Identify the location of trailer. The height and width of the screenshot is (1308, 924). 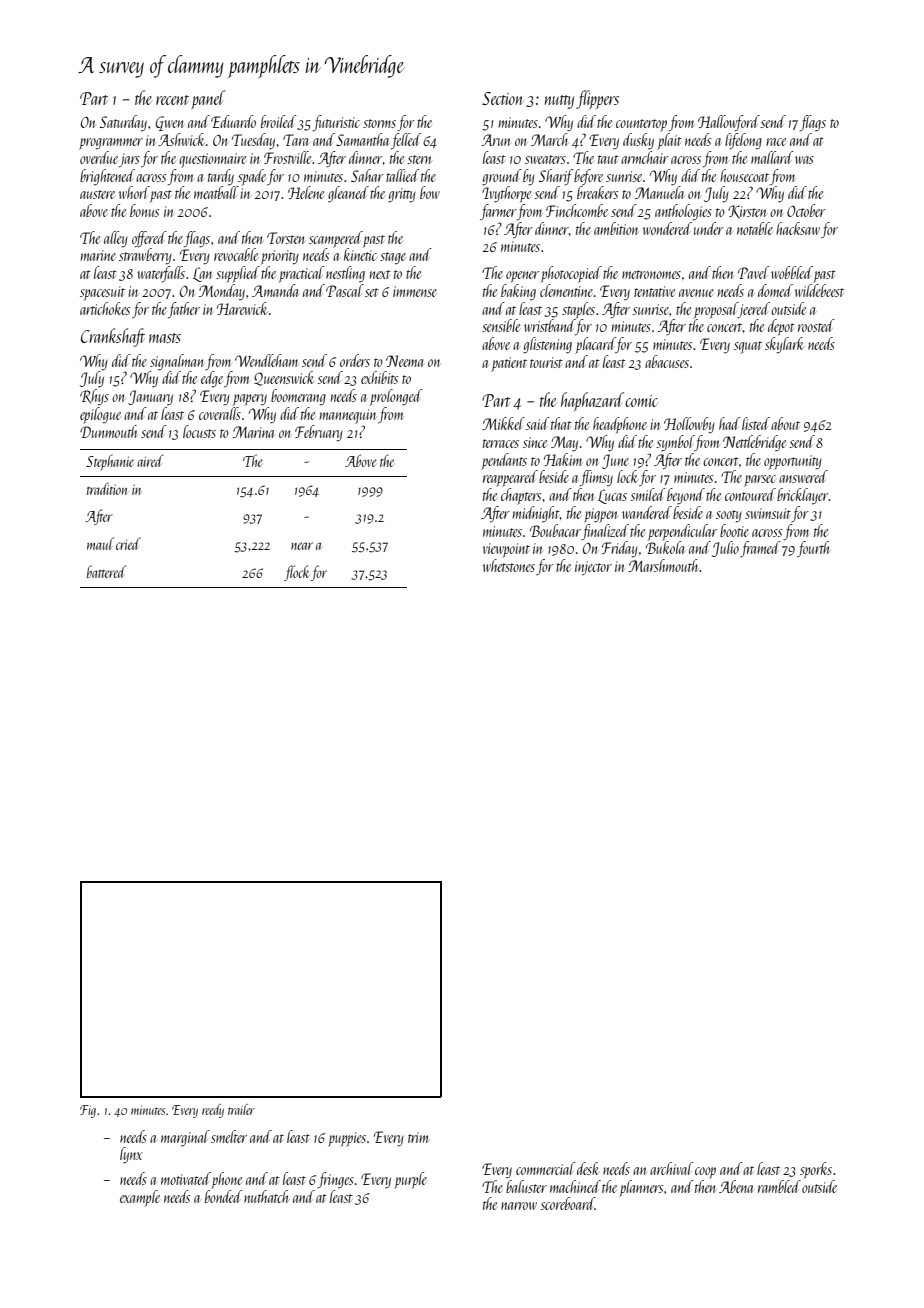
(241, 1109).
